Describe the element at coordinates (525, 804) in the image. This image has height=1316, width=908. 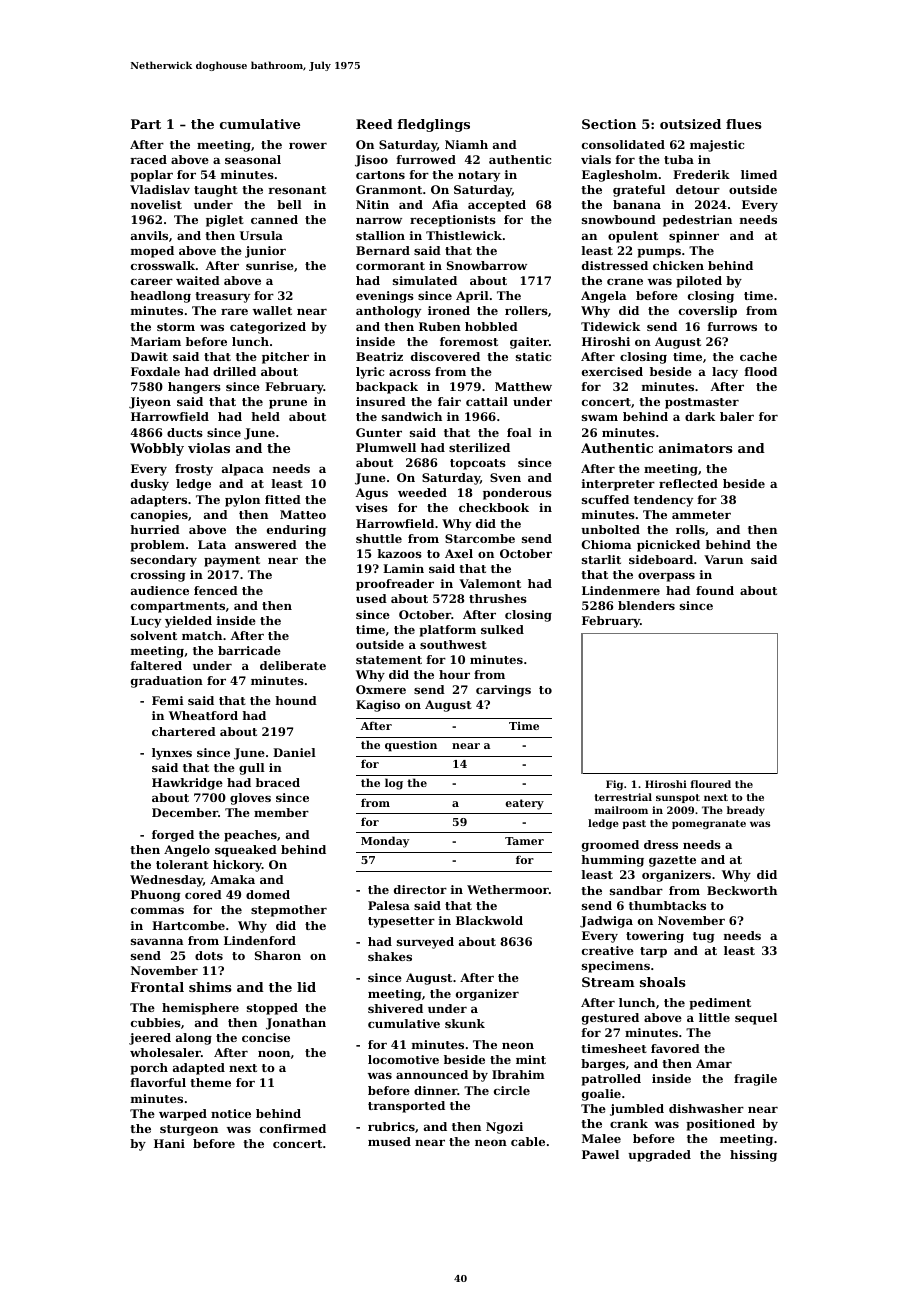
I see `eatery` at that location.
